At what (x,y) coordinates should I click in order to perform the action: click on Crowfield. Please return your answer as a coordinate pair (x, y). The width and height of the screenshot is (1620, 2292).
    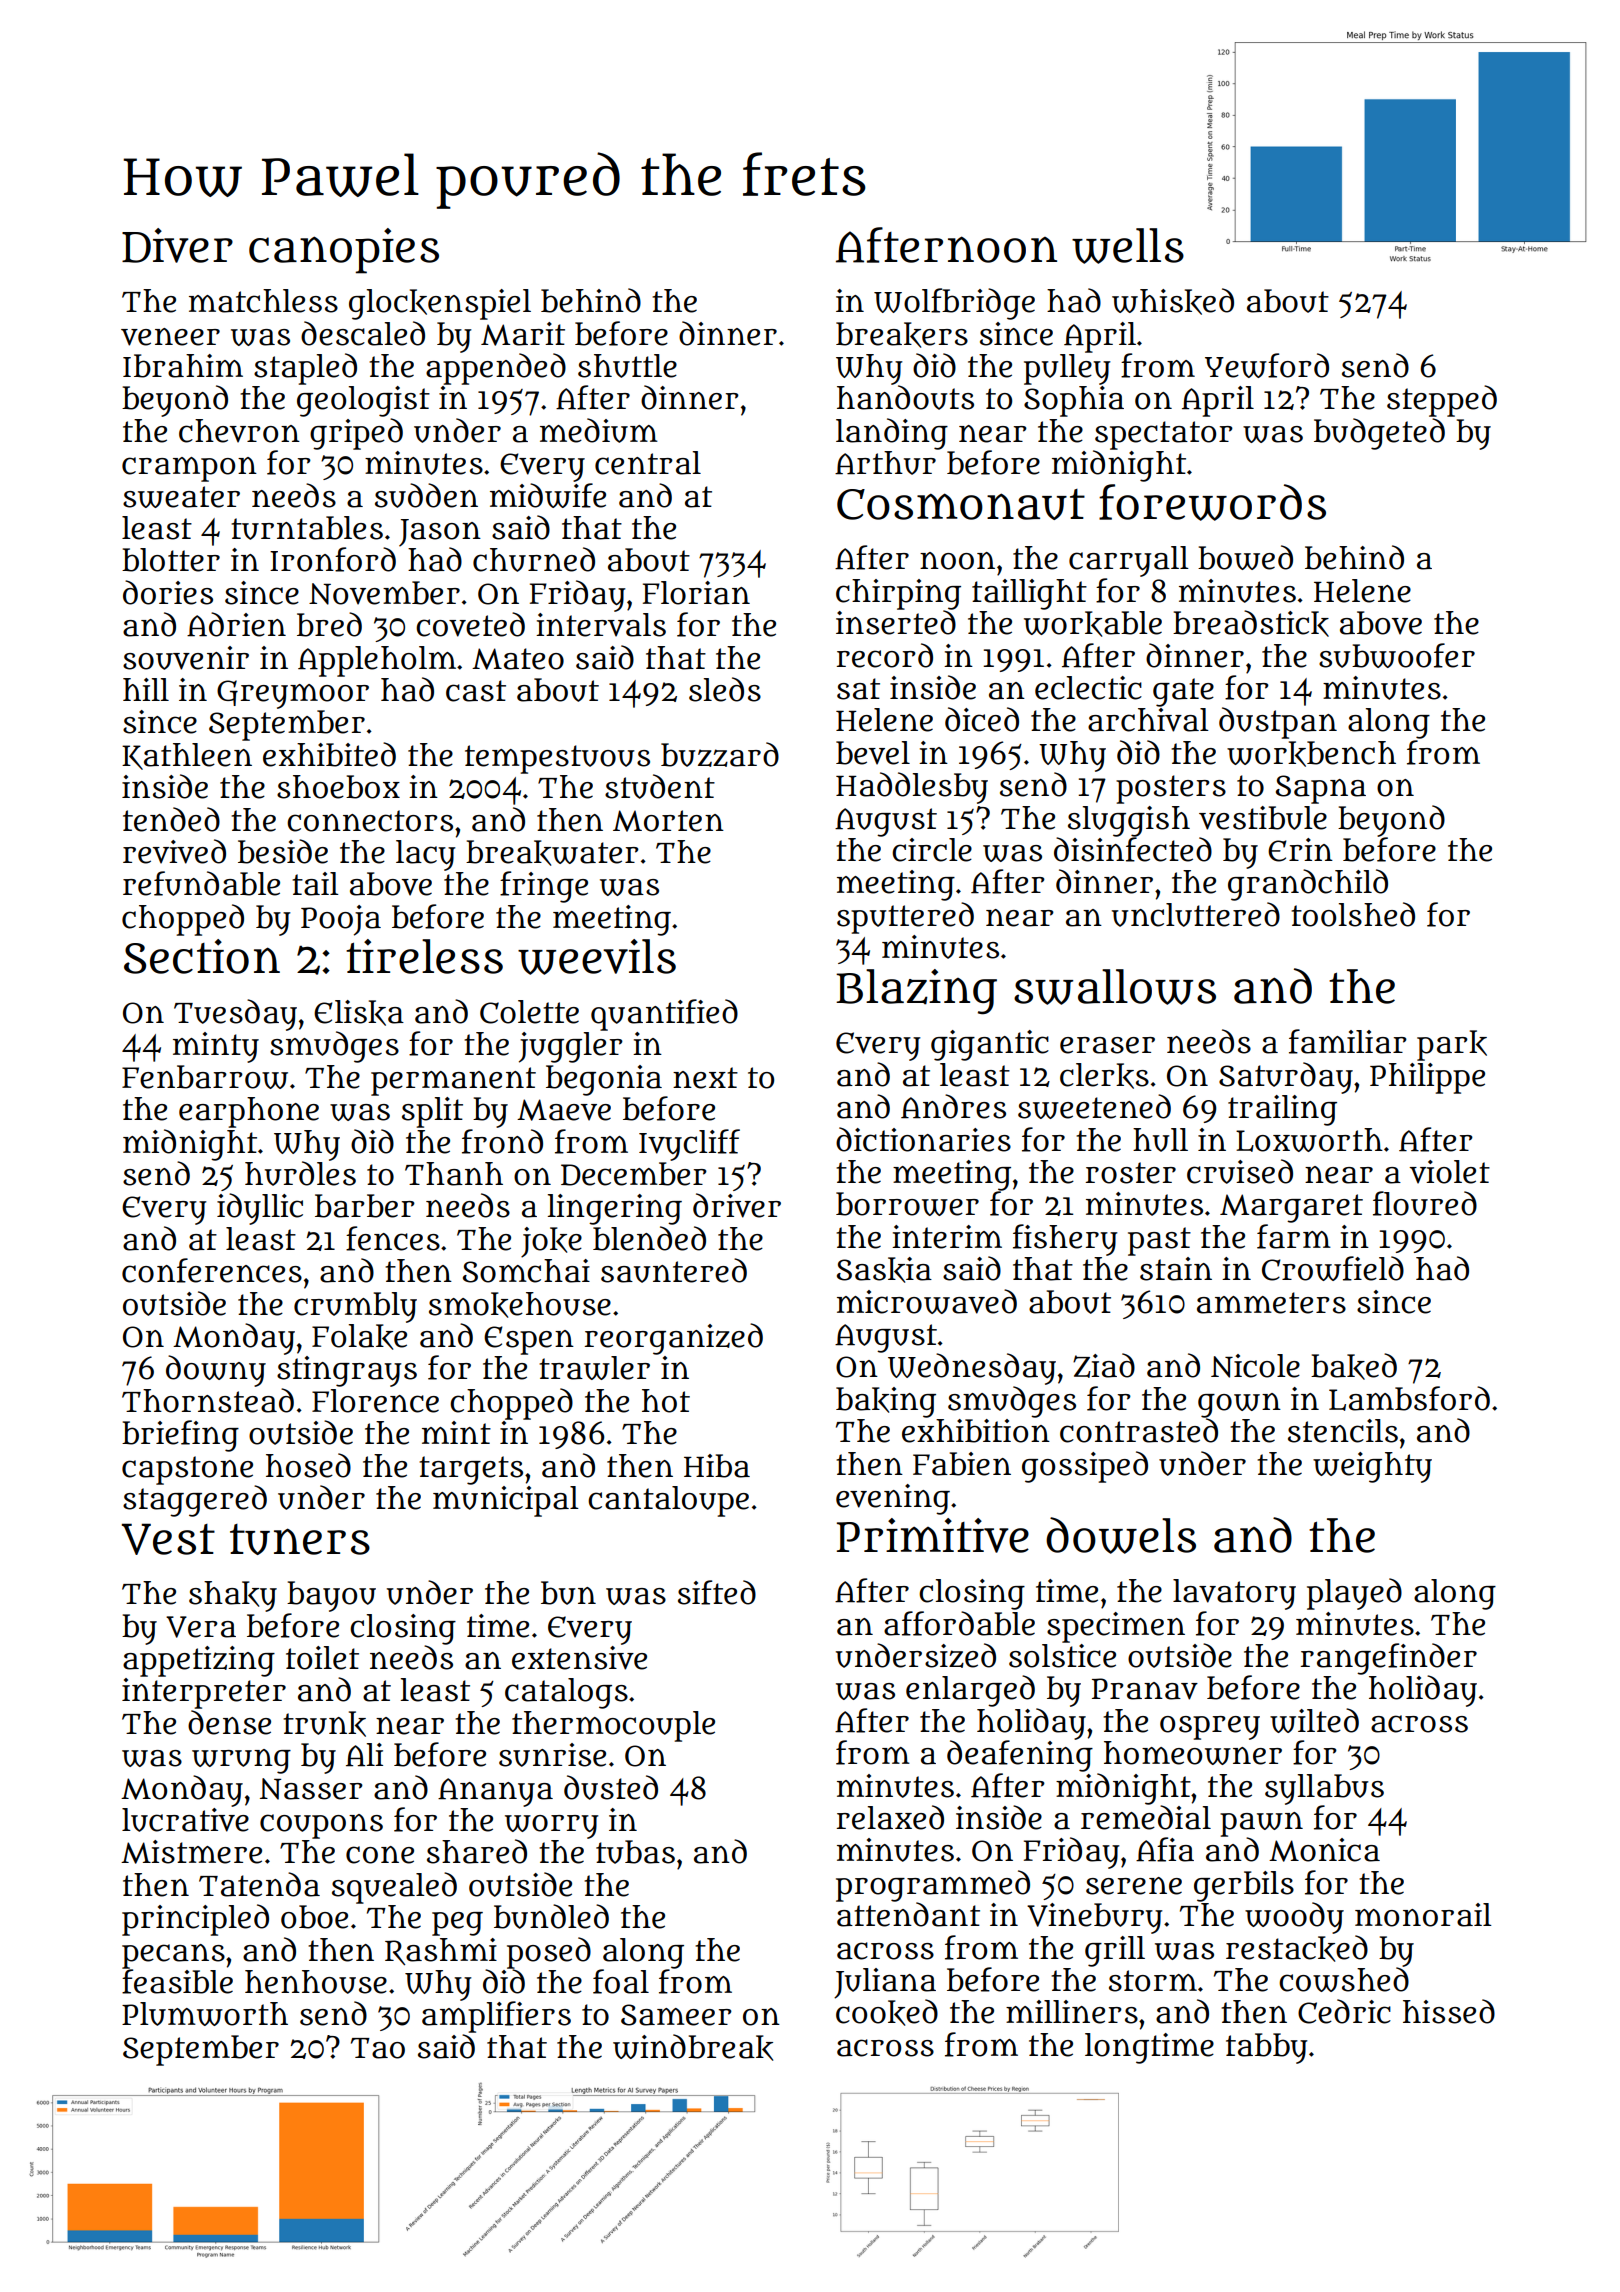
    Looking at the image, I should click on (1333, 1268).
